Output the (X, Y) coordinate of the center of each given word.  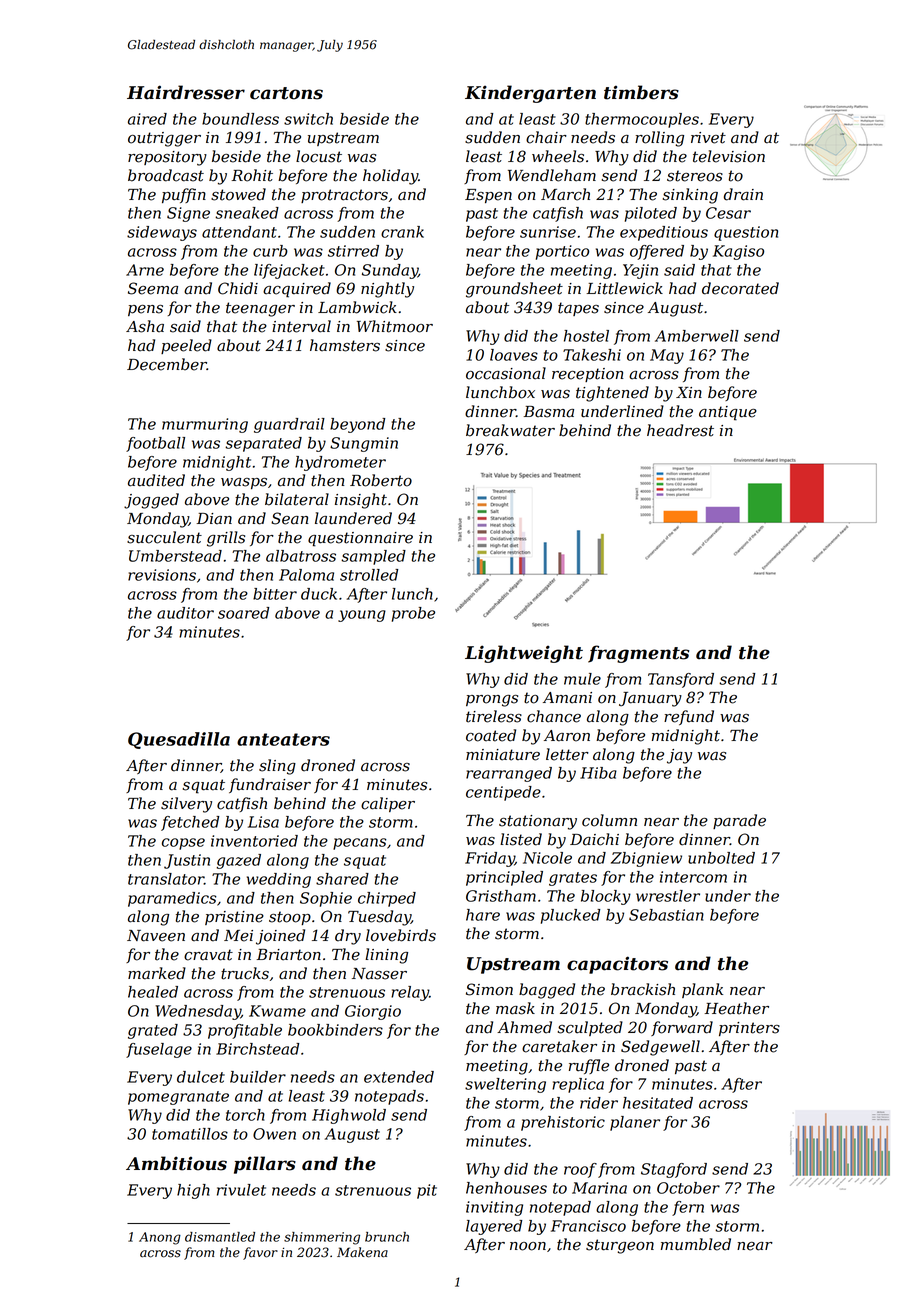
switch (308, 119)
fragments (638, 654)
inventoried (254, 841)
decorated (740, 288)
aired (147, 119)
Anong (160, 1238)
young (362, 616)
